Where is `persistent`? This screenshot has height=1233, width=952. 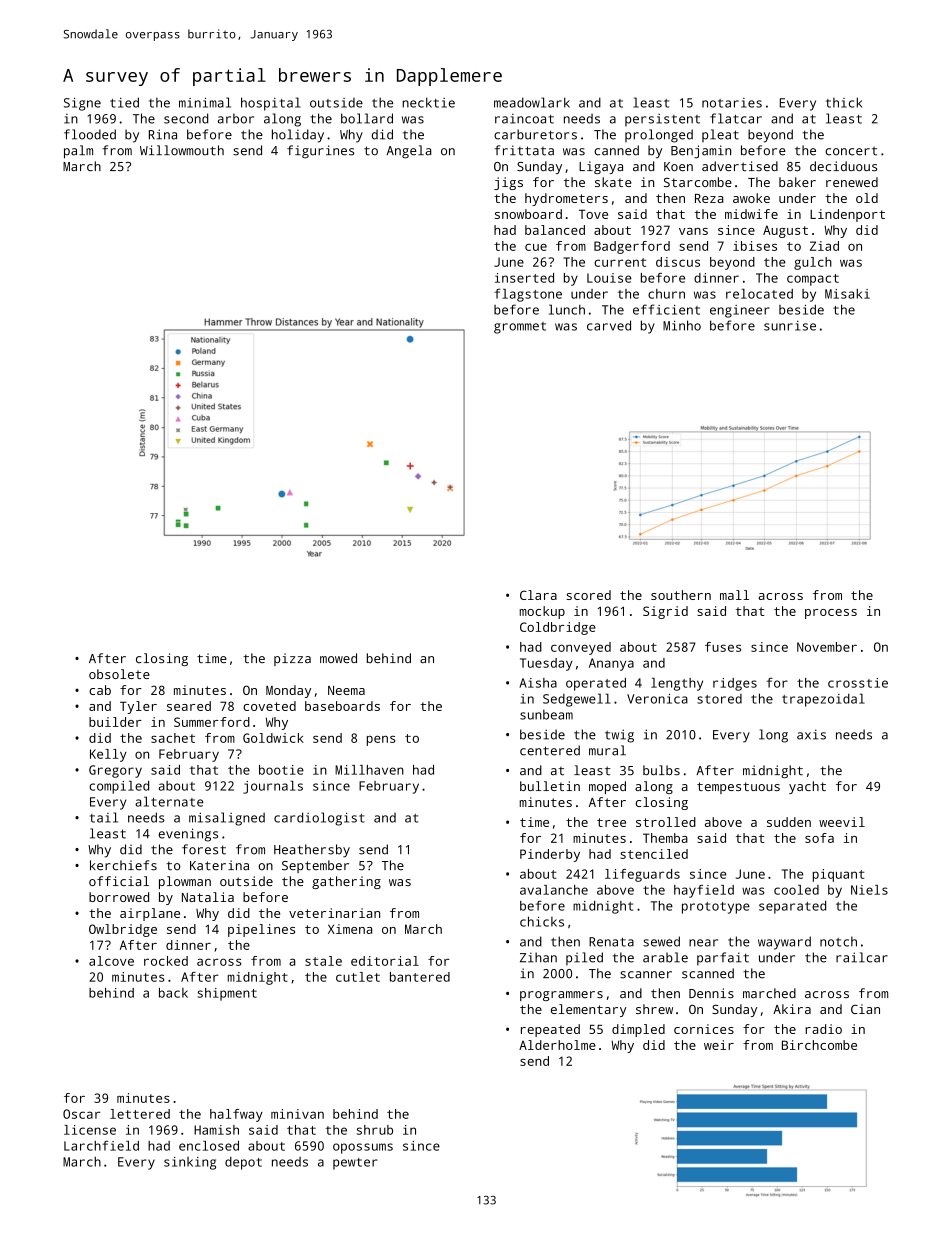 persistent is located at coordinates (662, 120).
